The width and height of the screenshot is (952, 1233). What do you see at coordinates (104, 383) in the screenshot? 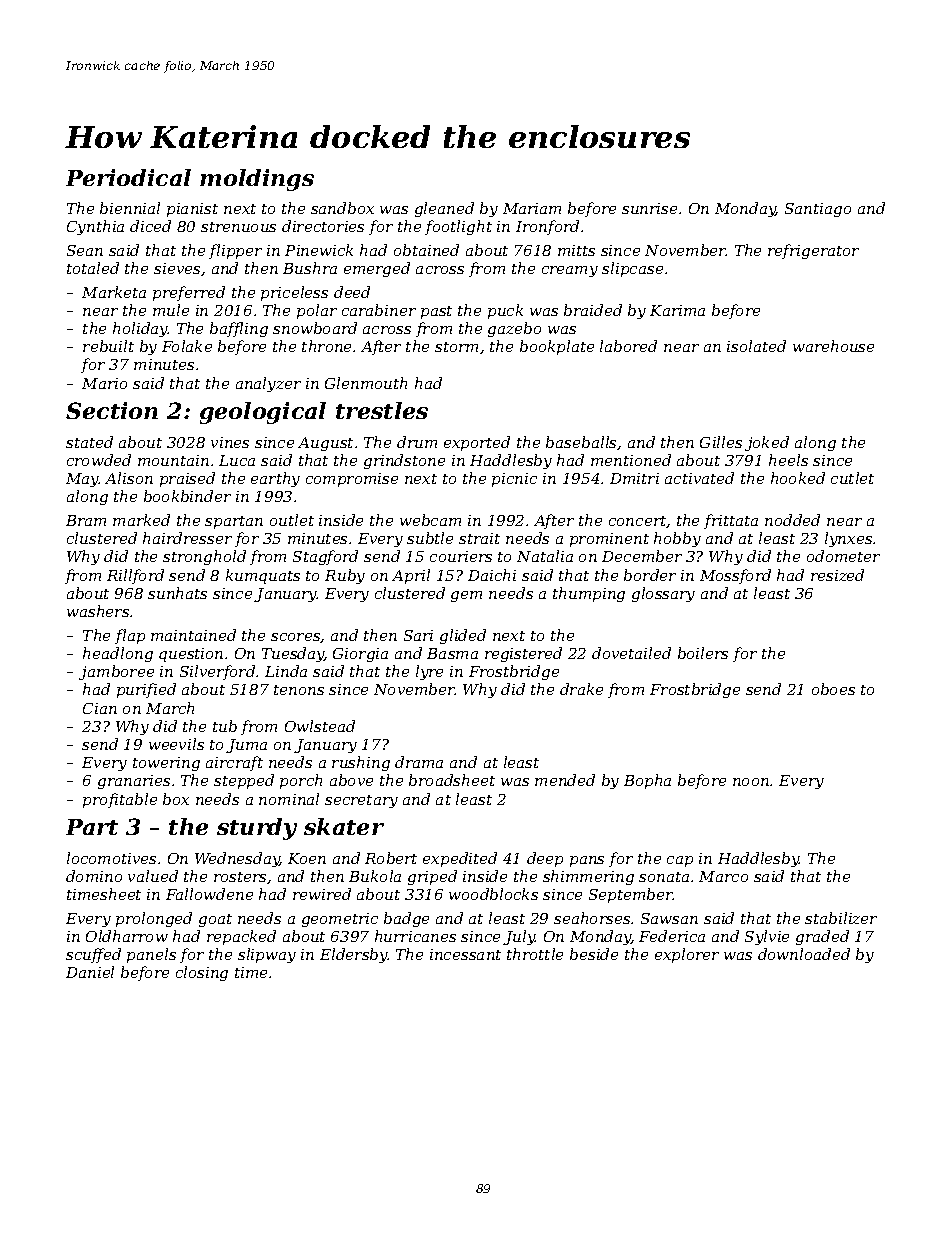
I see `Mario` at bounding box center [104, 383].
